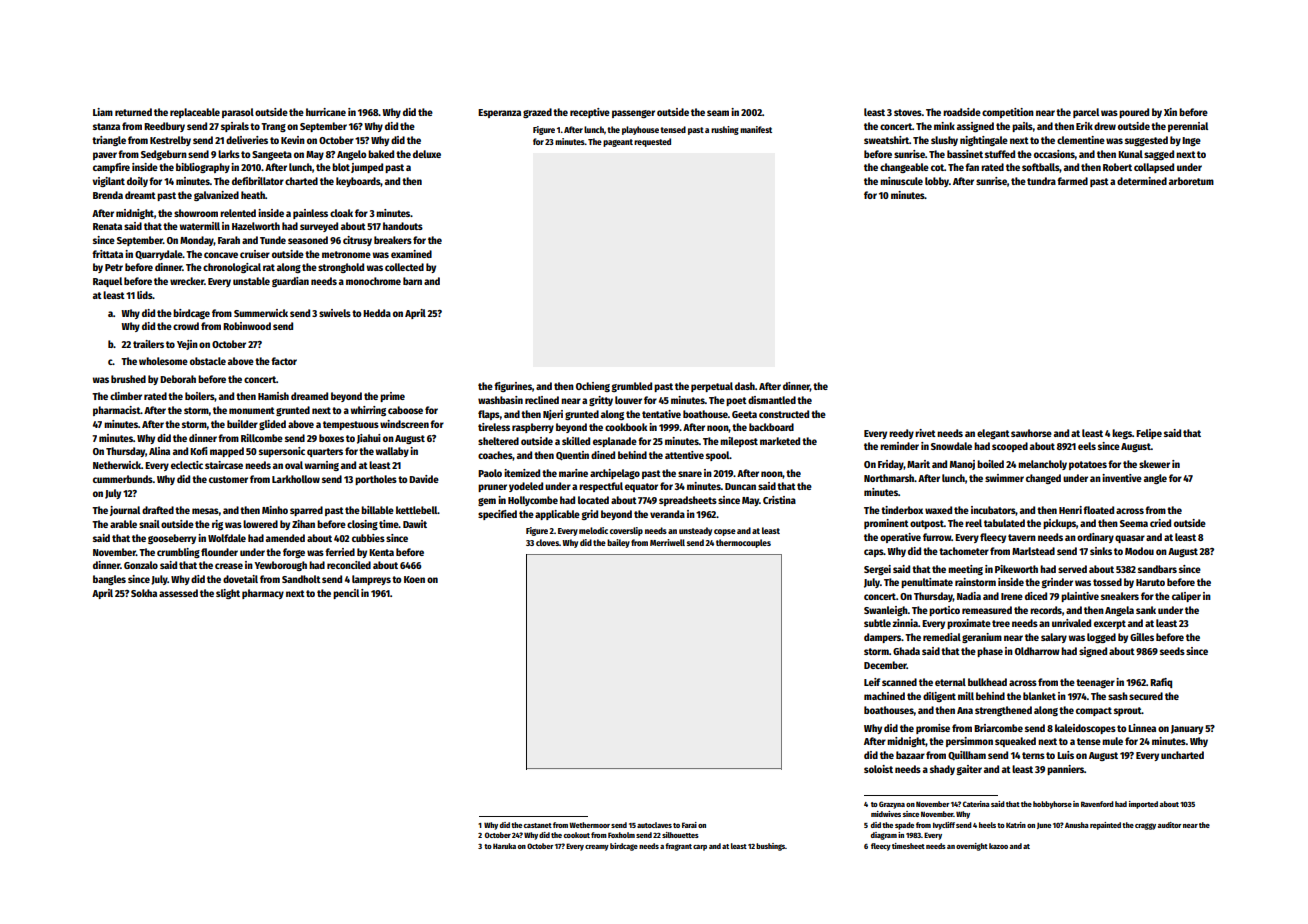  Describe the element at coordinates (557, 515) in the image. I see `applicable` at that location.
